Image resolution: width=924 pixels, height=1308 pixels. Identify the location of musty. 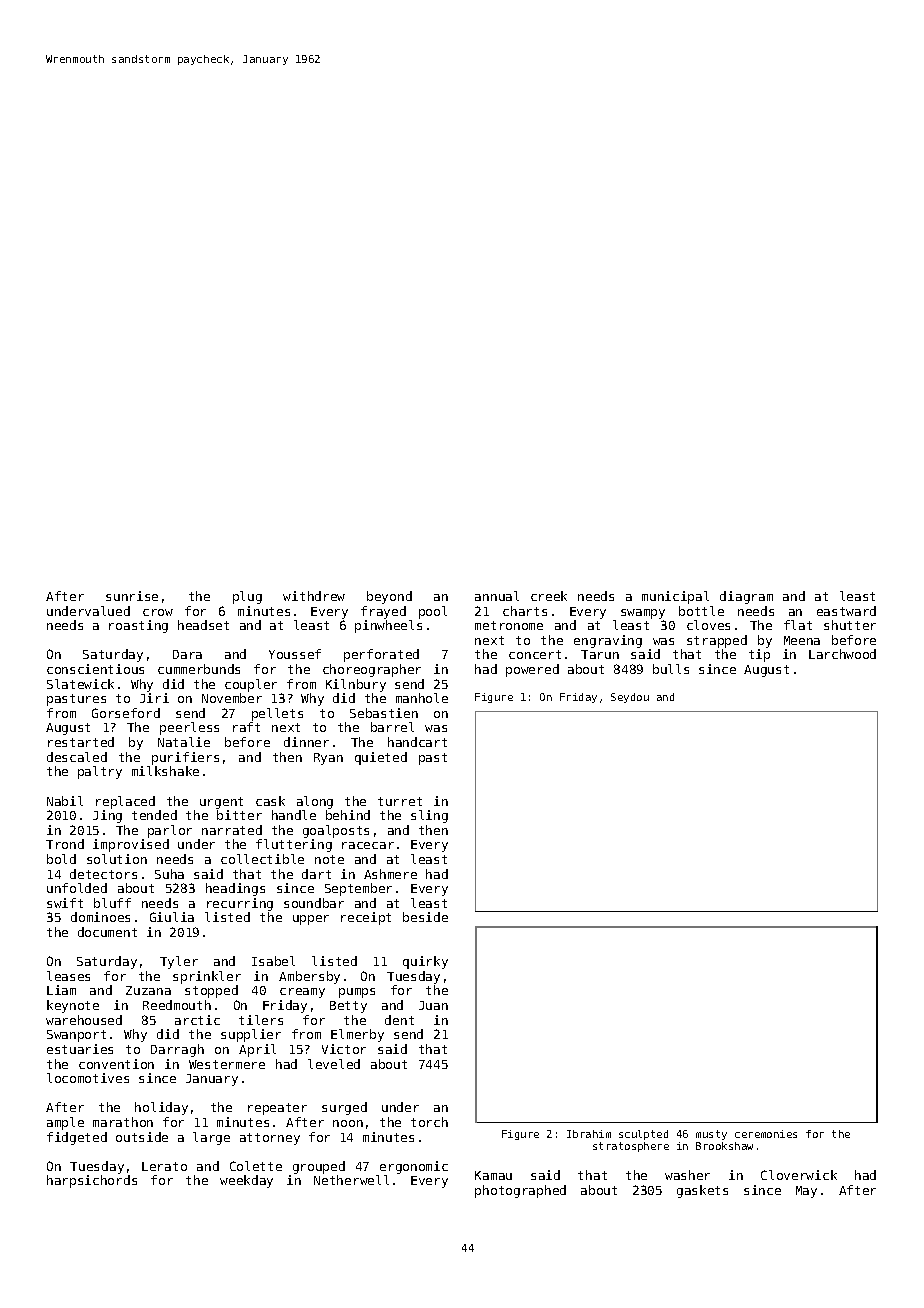
(711, 1135).
